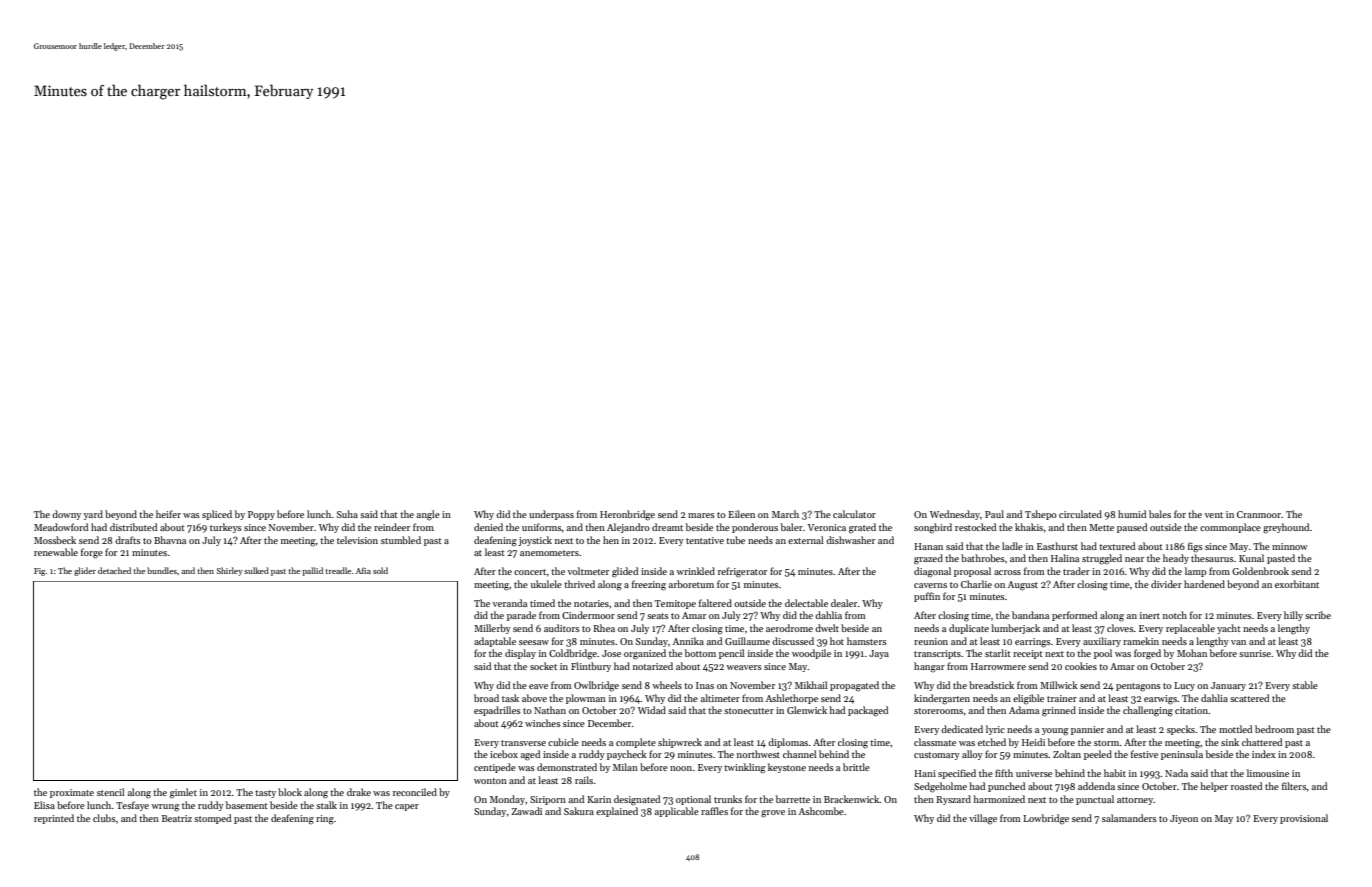  Describe the element at coordinates (551, 515) in the screenshot. I see `underpass` at that location.
